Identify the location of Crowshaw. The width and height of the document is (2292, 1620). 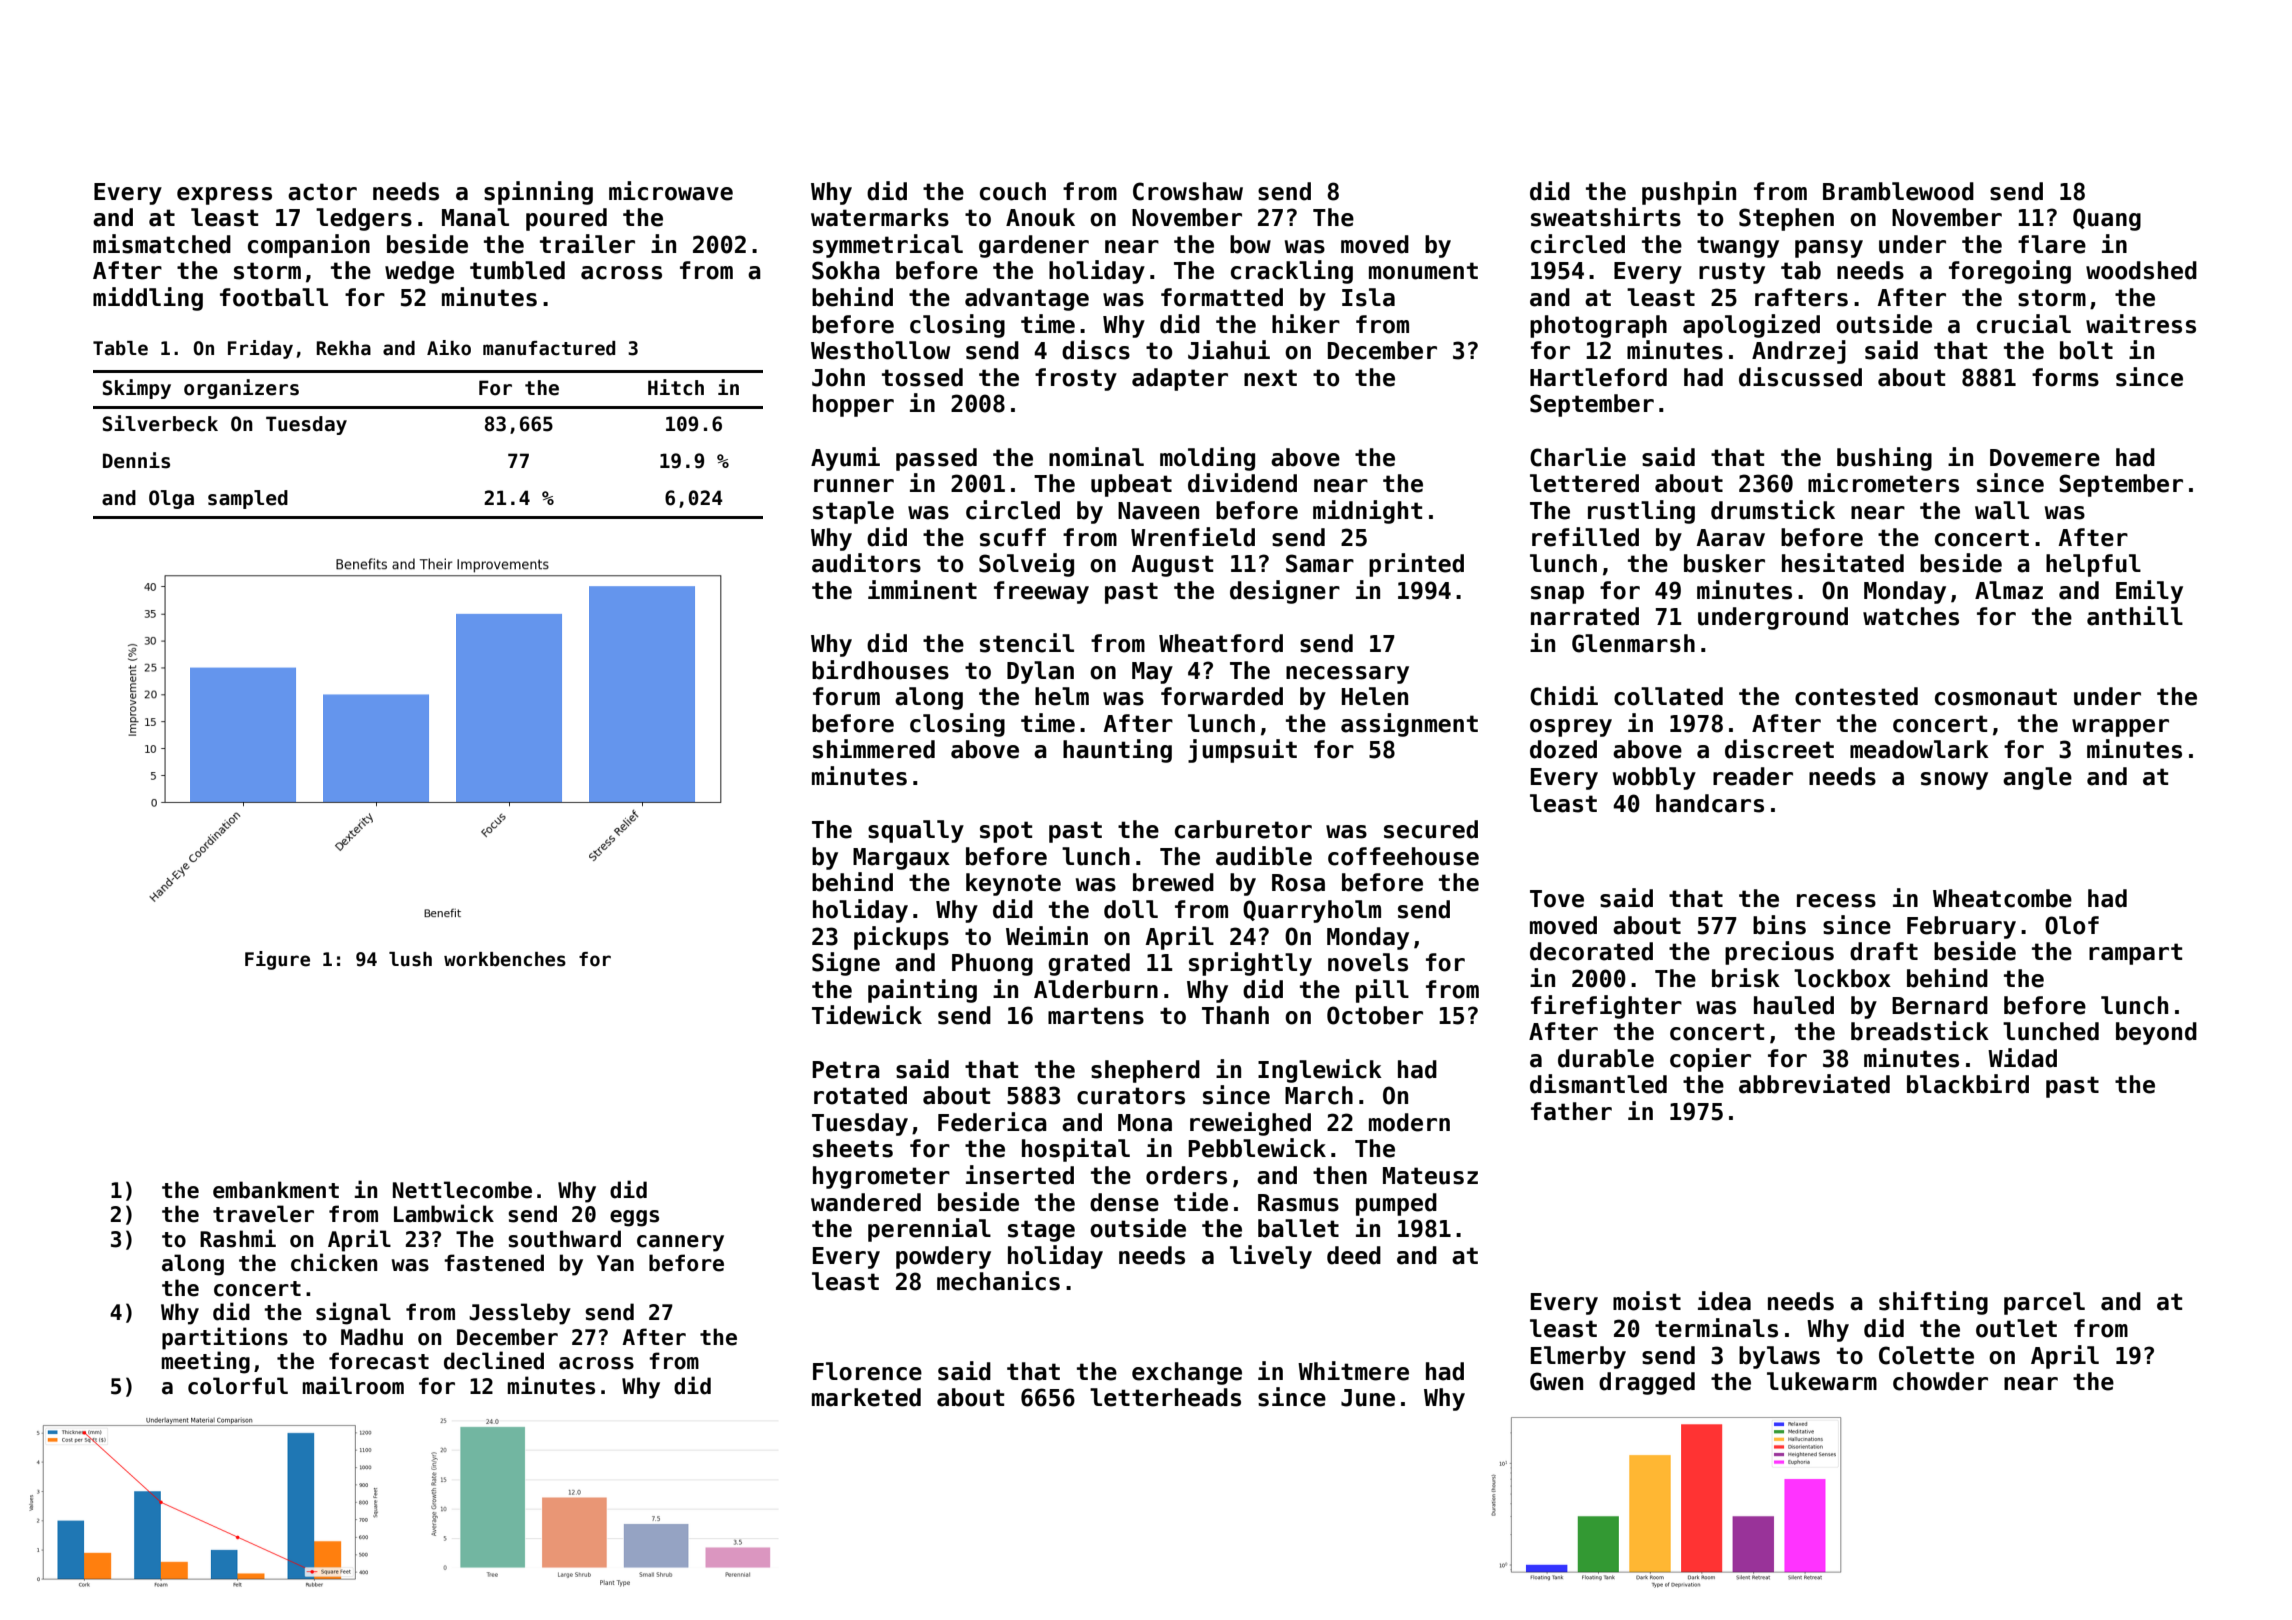
(1188, 191).
